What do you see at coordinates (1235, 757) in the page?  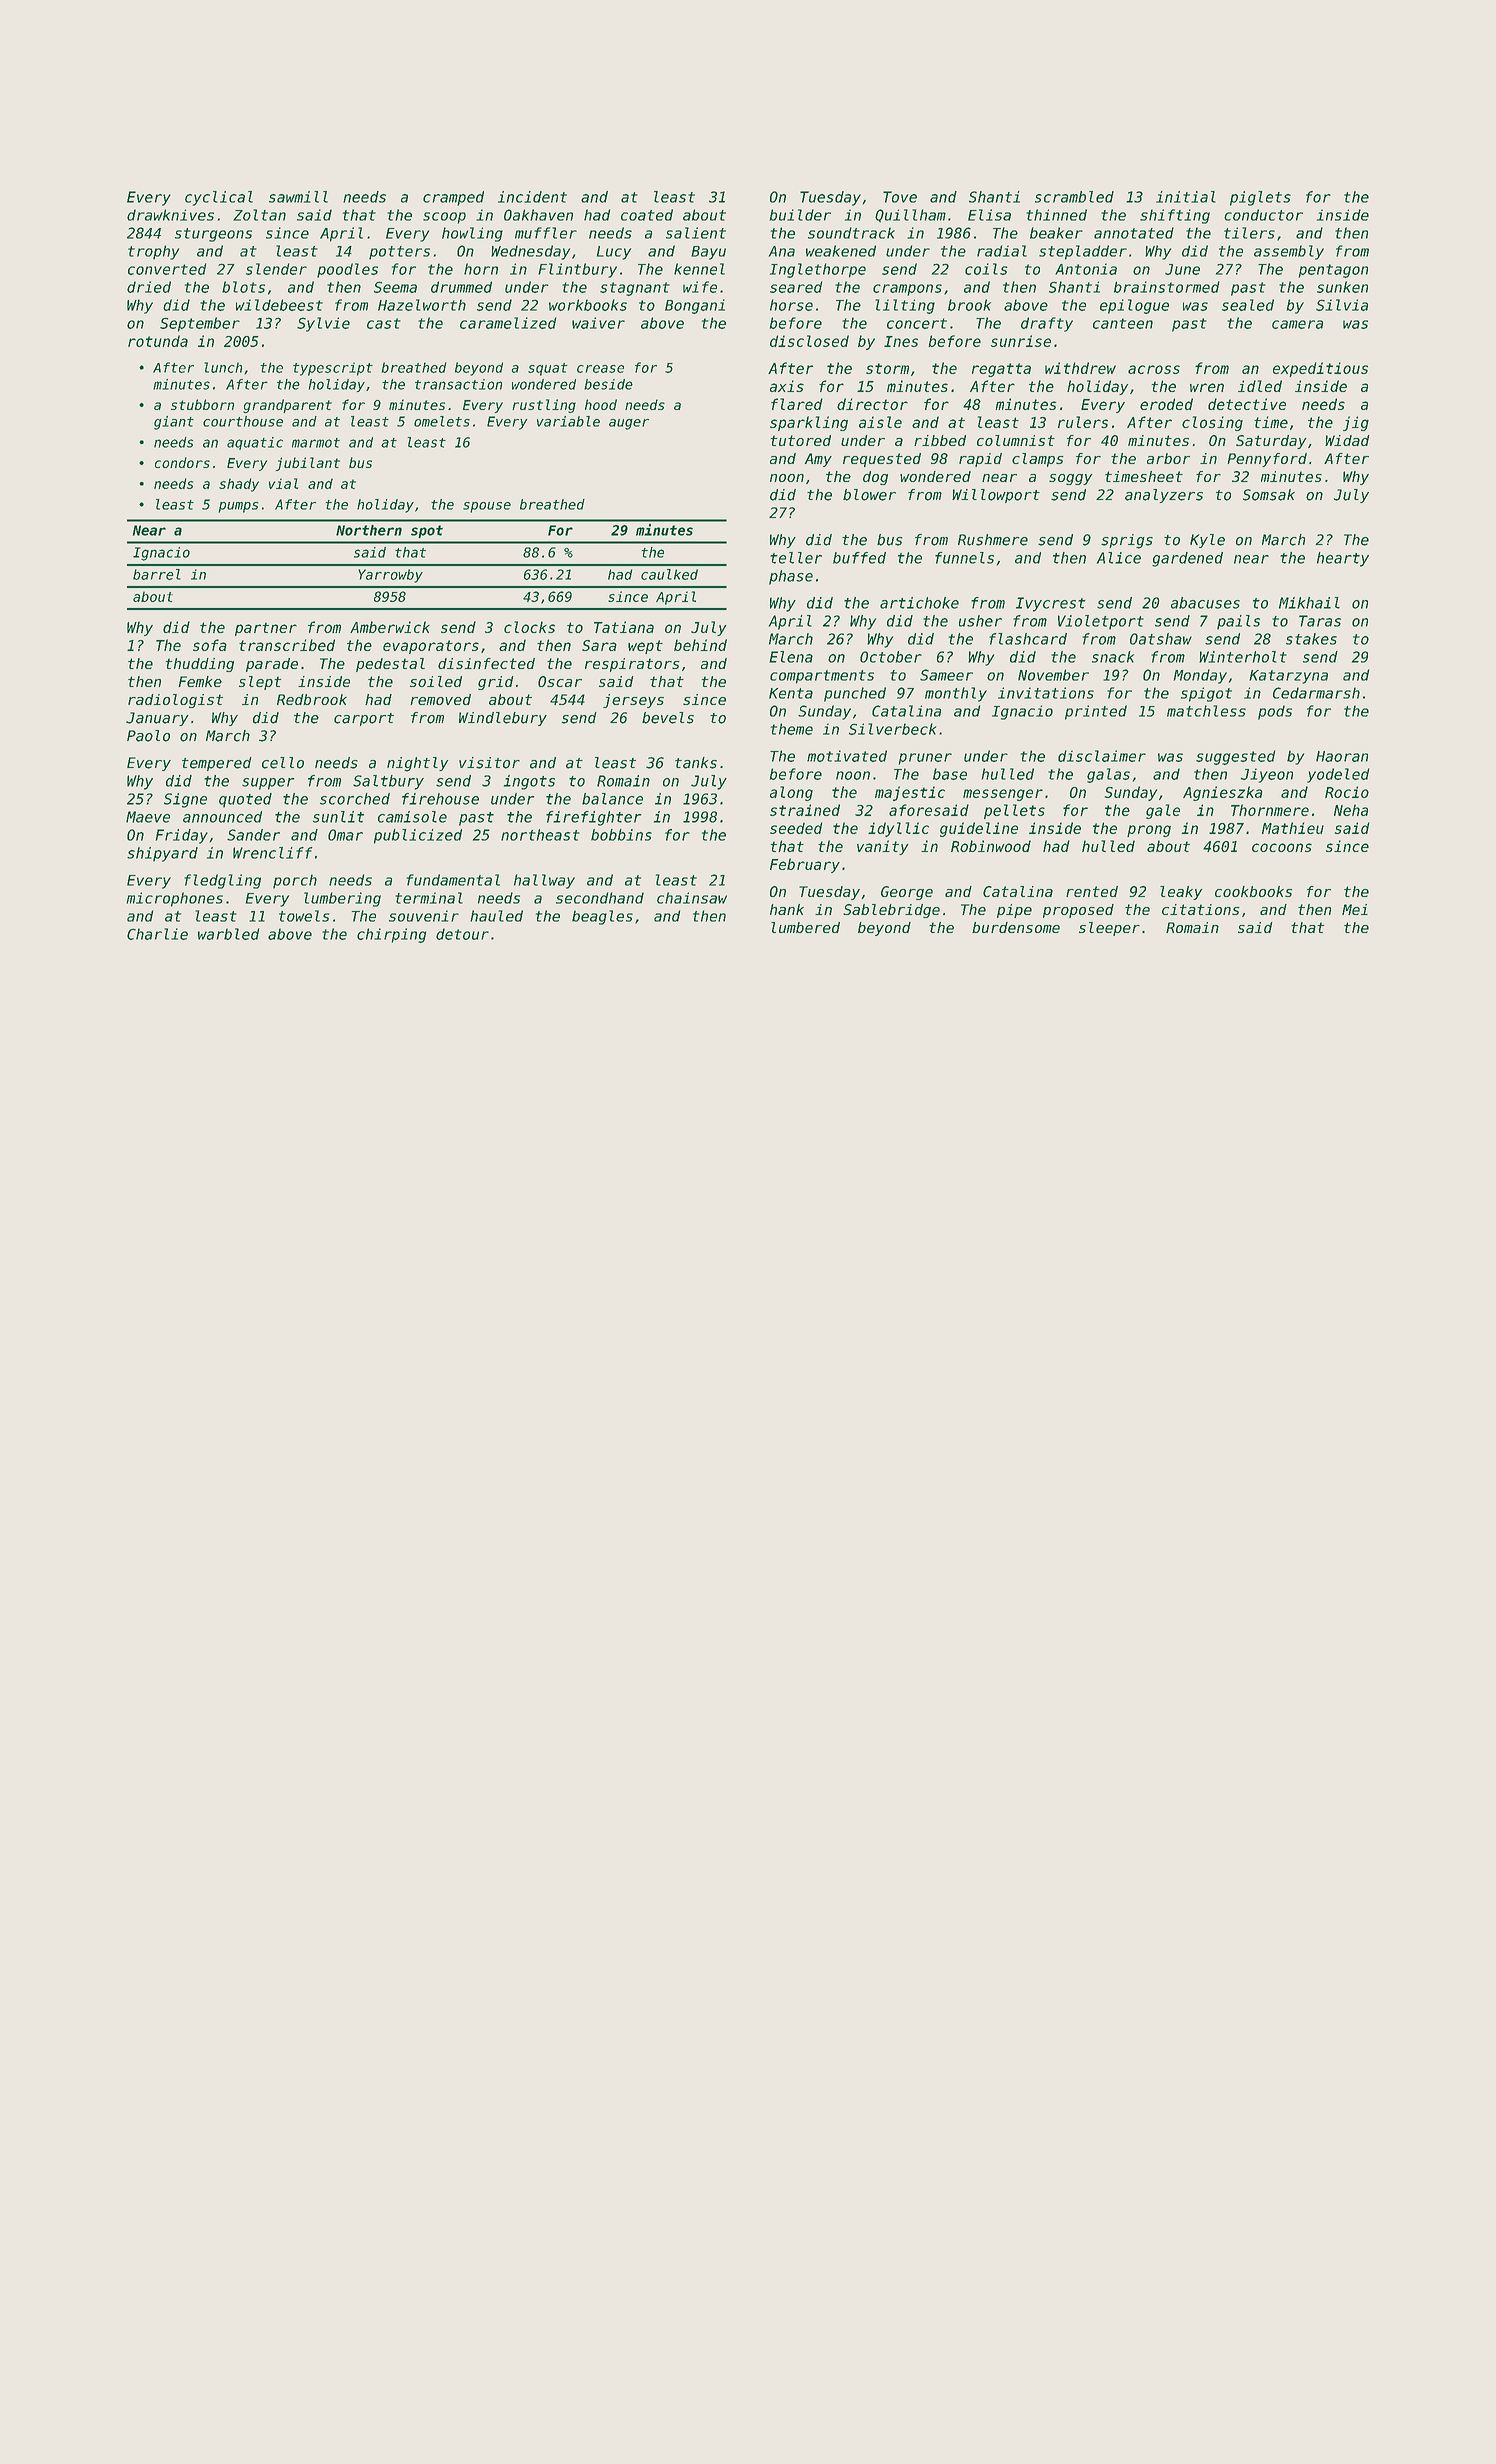 I see `suggested` at bounding box center [1235, 757].
